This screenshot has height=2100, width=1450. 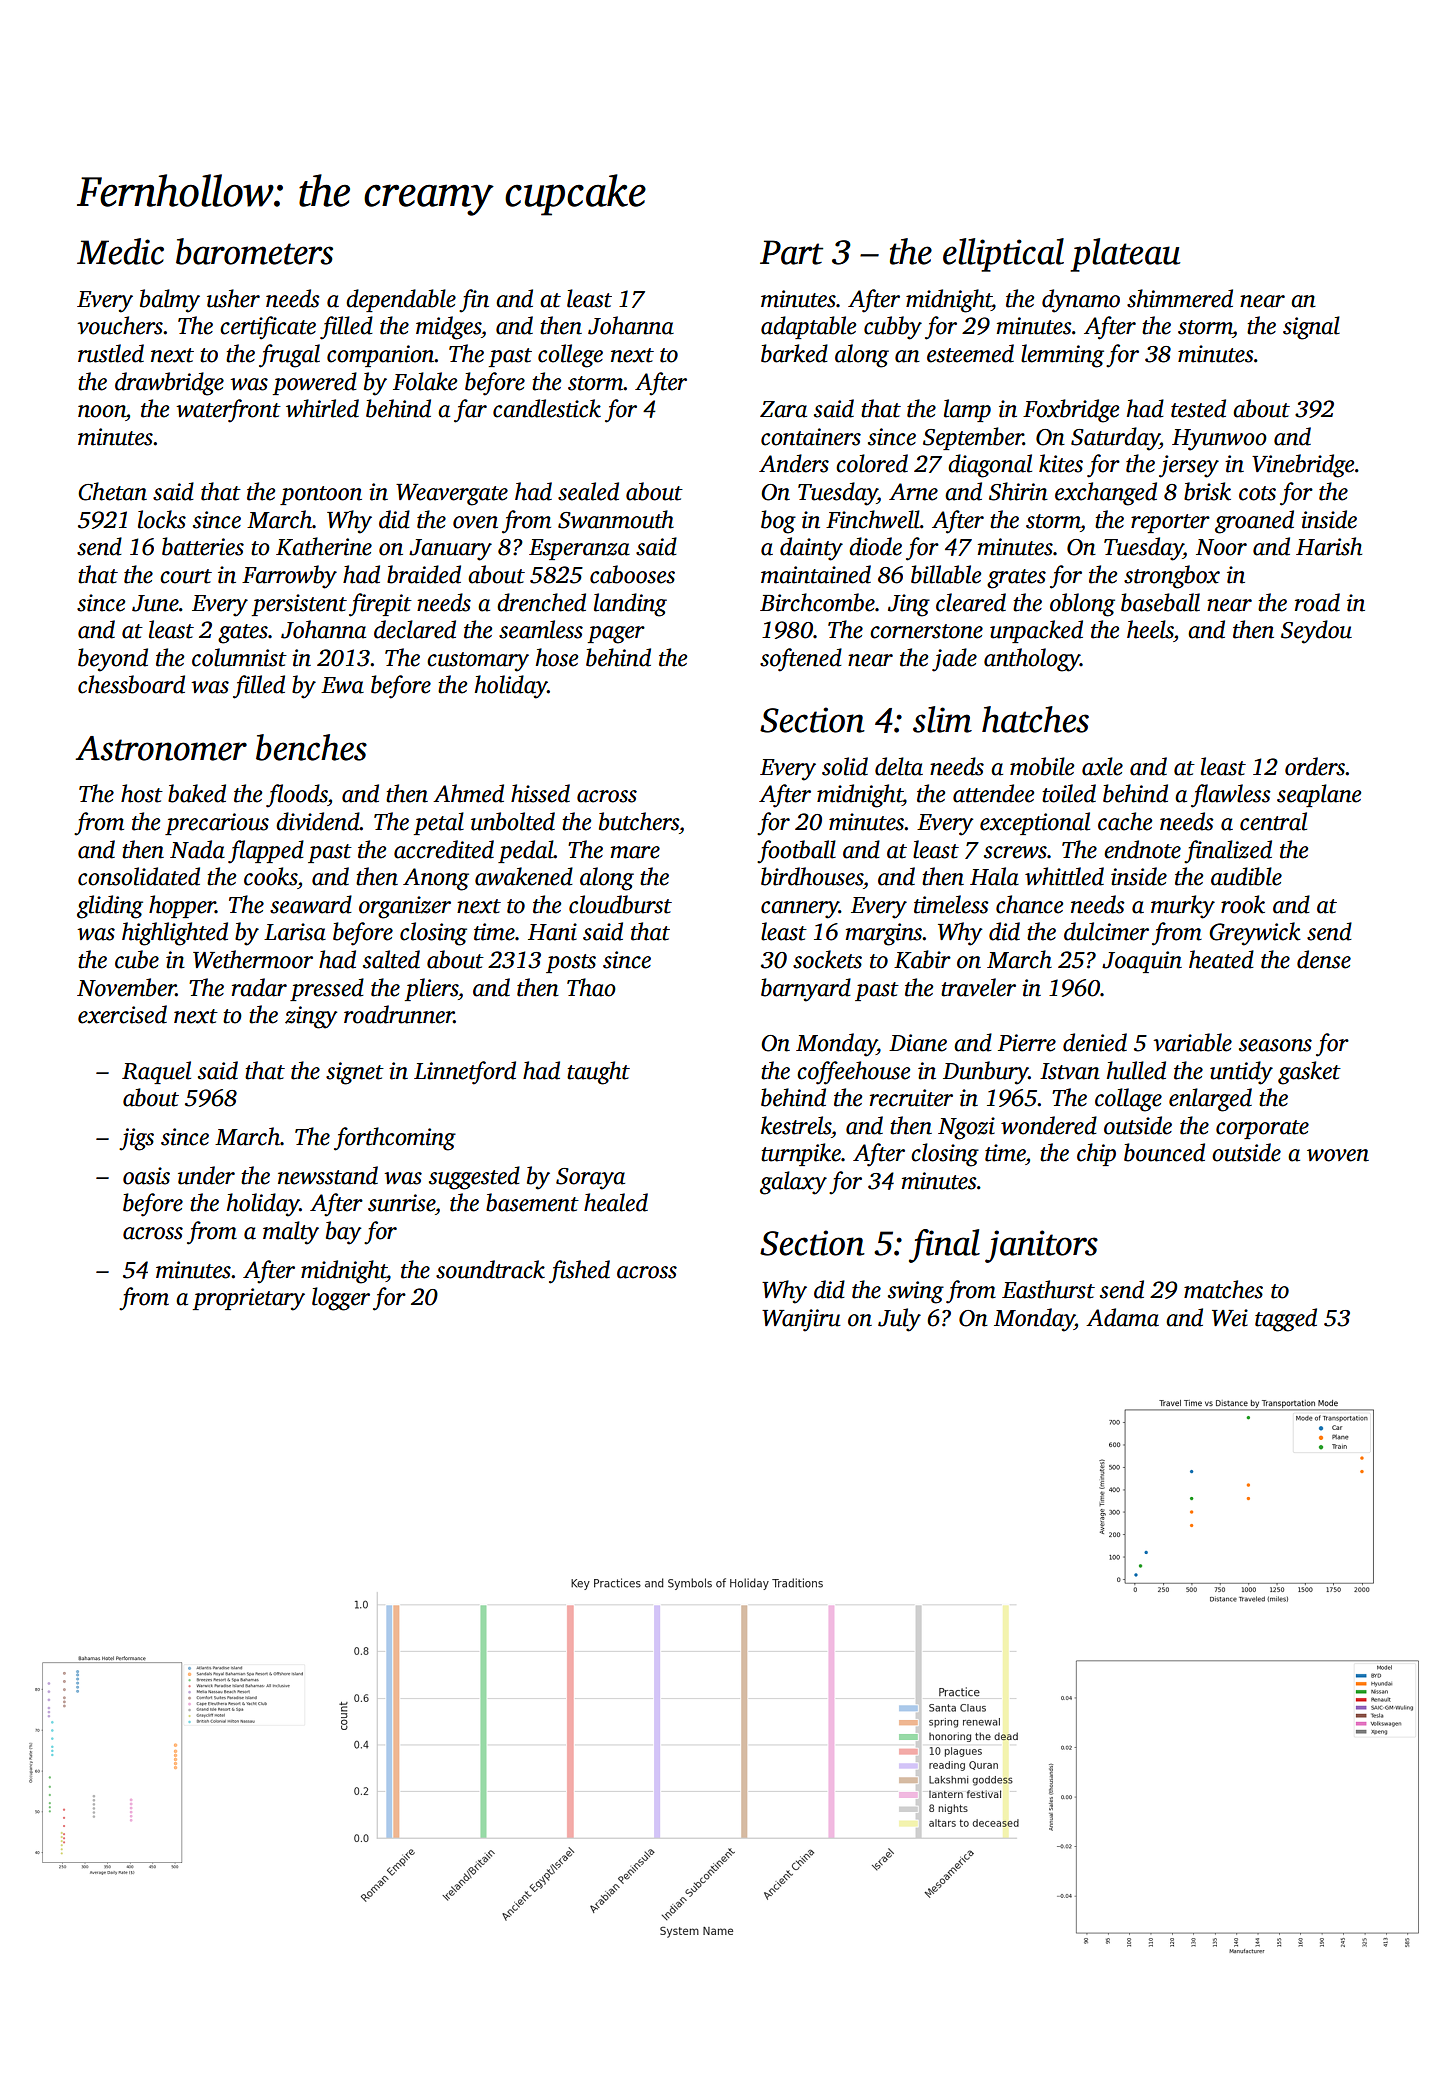 I want to click on bay, so click(x=344, y=1233).
